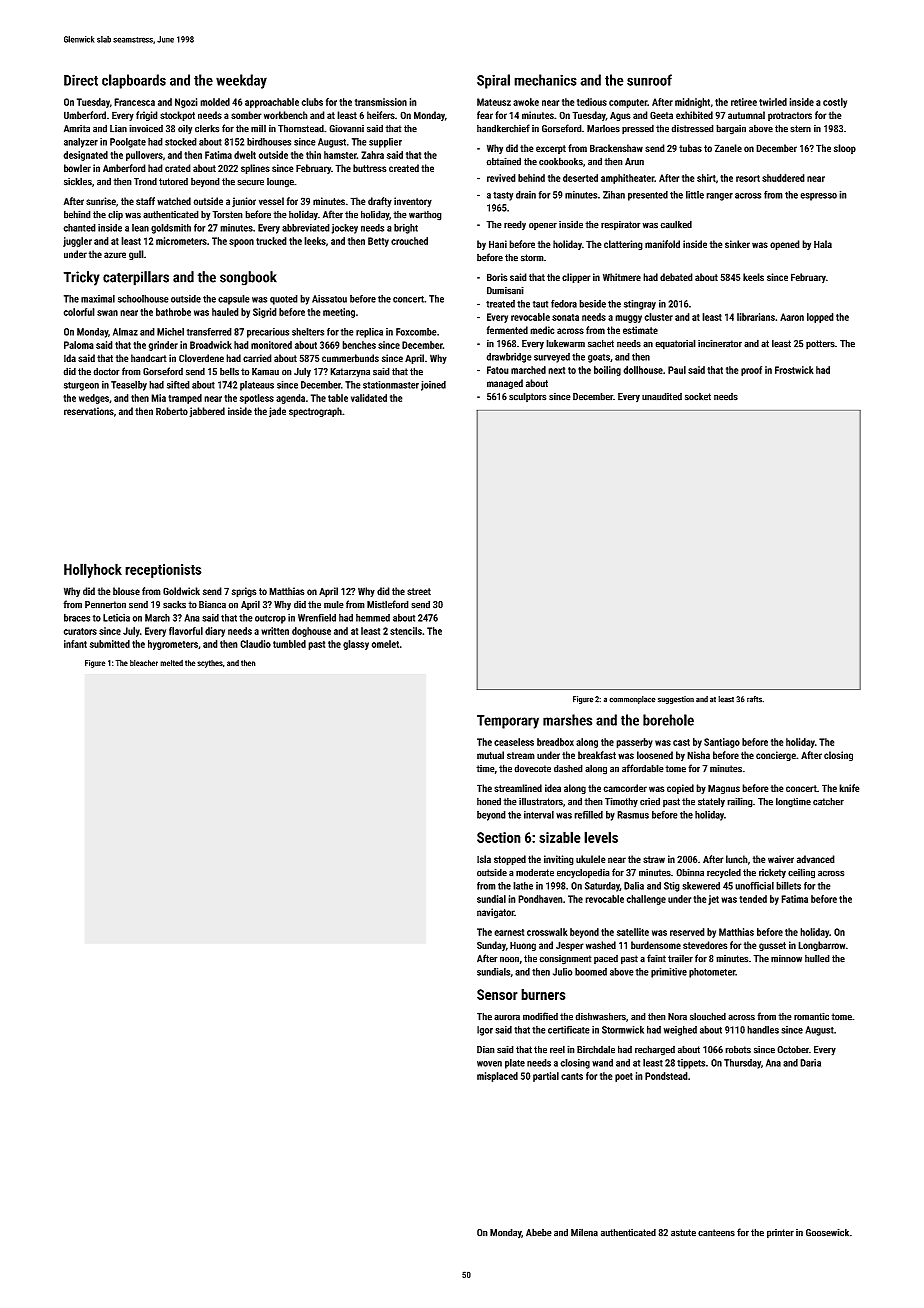  What do you see at coordinates (849, 788) in the document?
I see `knife` at bounding box center [849, 788].
